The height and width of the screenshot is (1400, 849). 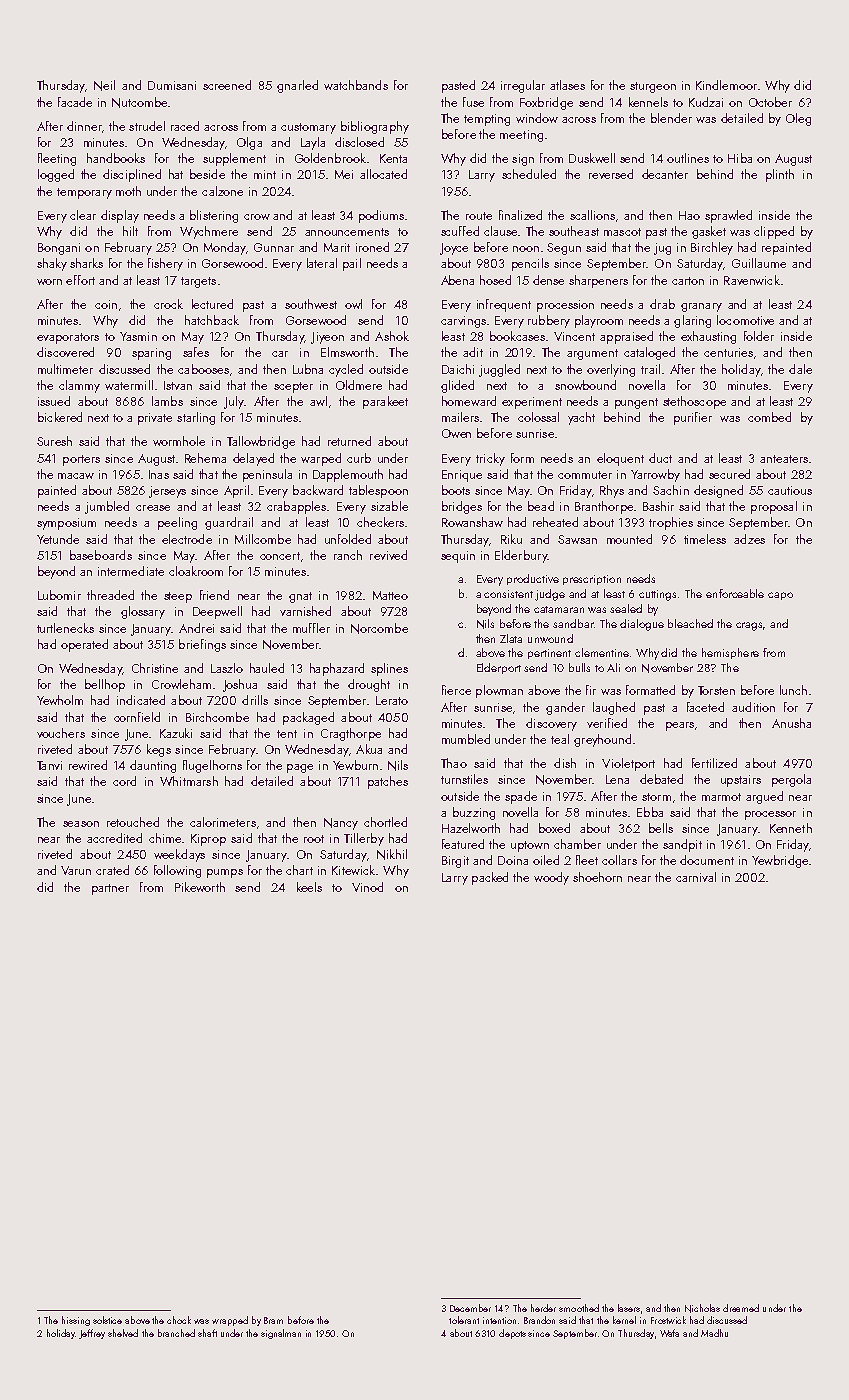 What do you see at coordinates (131, 571) in the screenshot?
I see `intermediate` at bounding box center [131, 571].
